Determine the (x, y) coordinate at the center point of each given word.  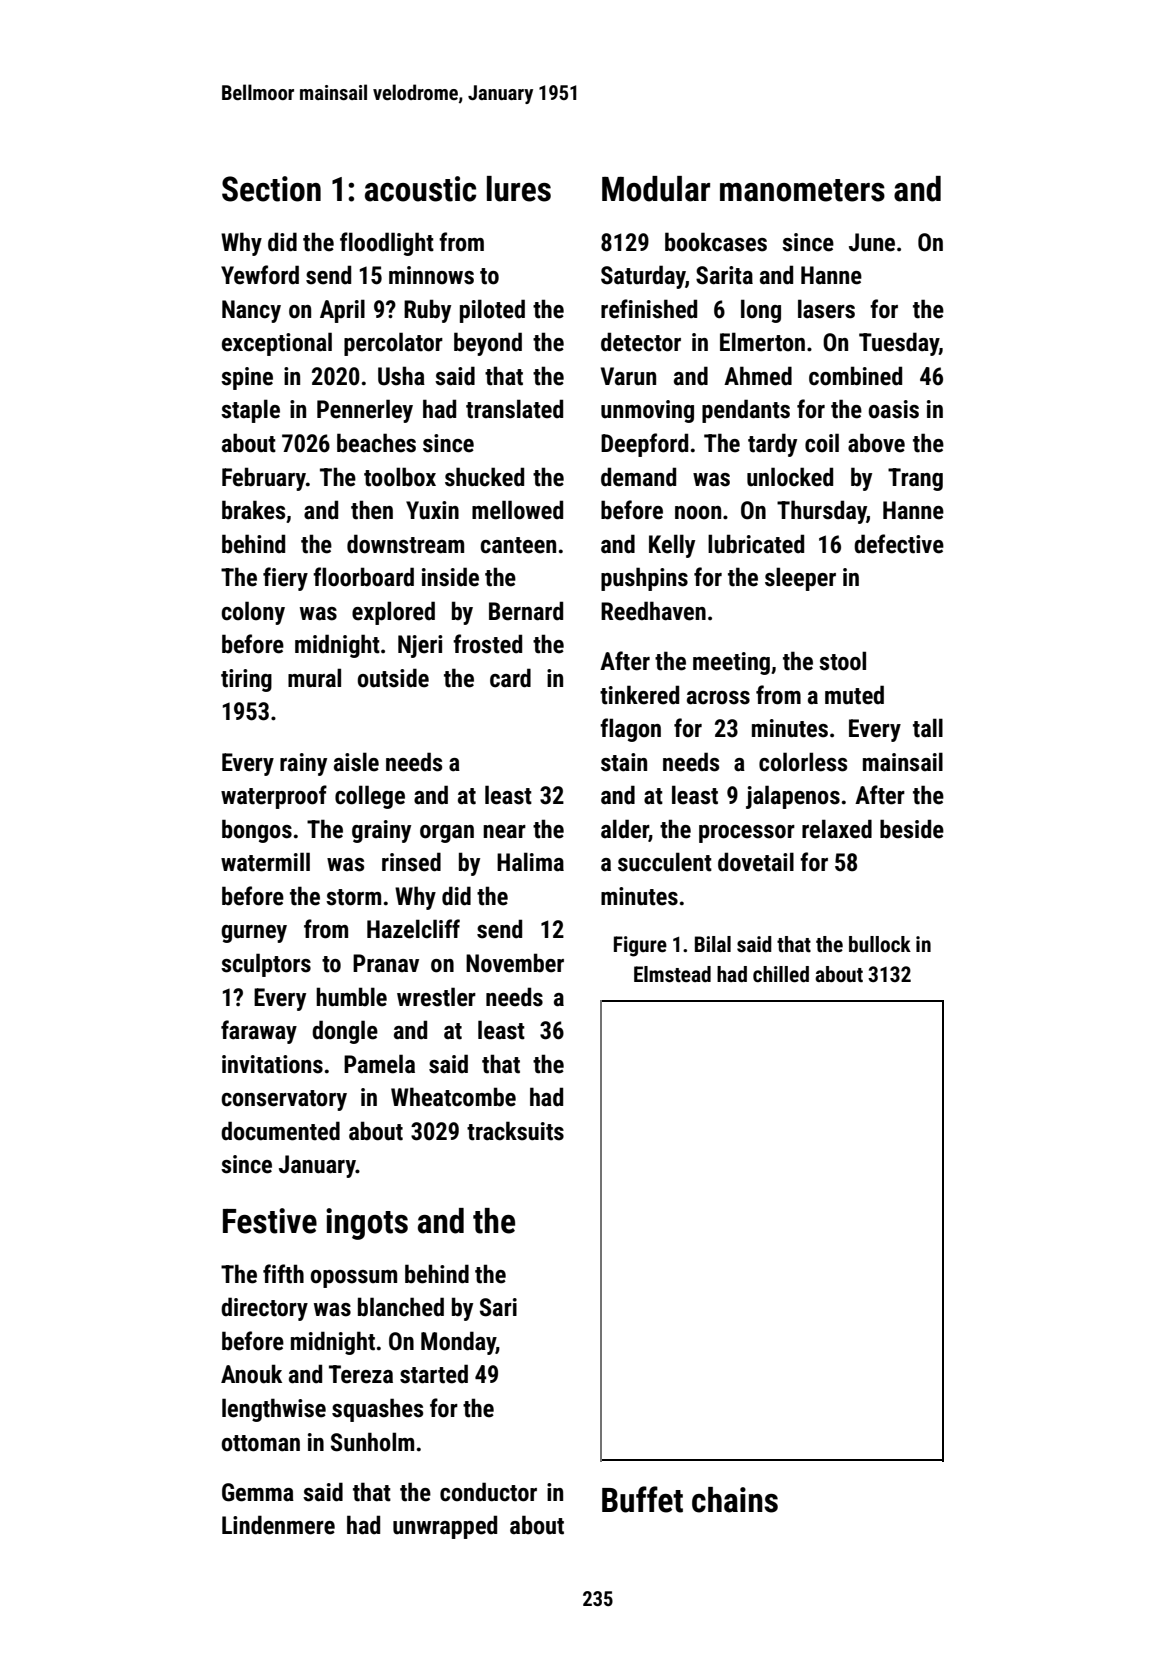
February (264, 479)
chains (735, 1500)
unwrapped (445, 1527)
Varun (628, 376)
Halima (530, 862)
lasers (826, 309)
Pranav (386, 963)
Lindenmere (278, 1525)
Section (271, 189)
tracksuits (515, 1131)
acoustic (420, 189)
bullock (880, 944)
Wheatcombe (453, 1097)
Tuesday (899, 344)
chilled (781, 974)
